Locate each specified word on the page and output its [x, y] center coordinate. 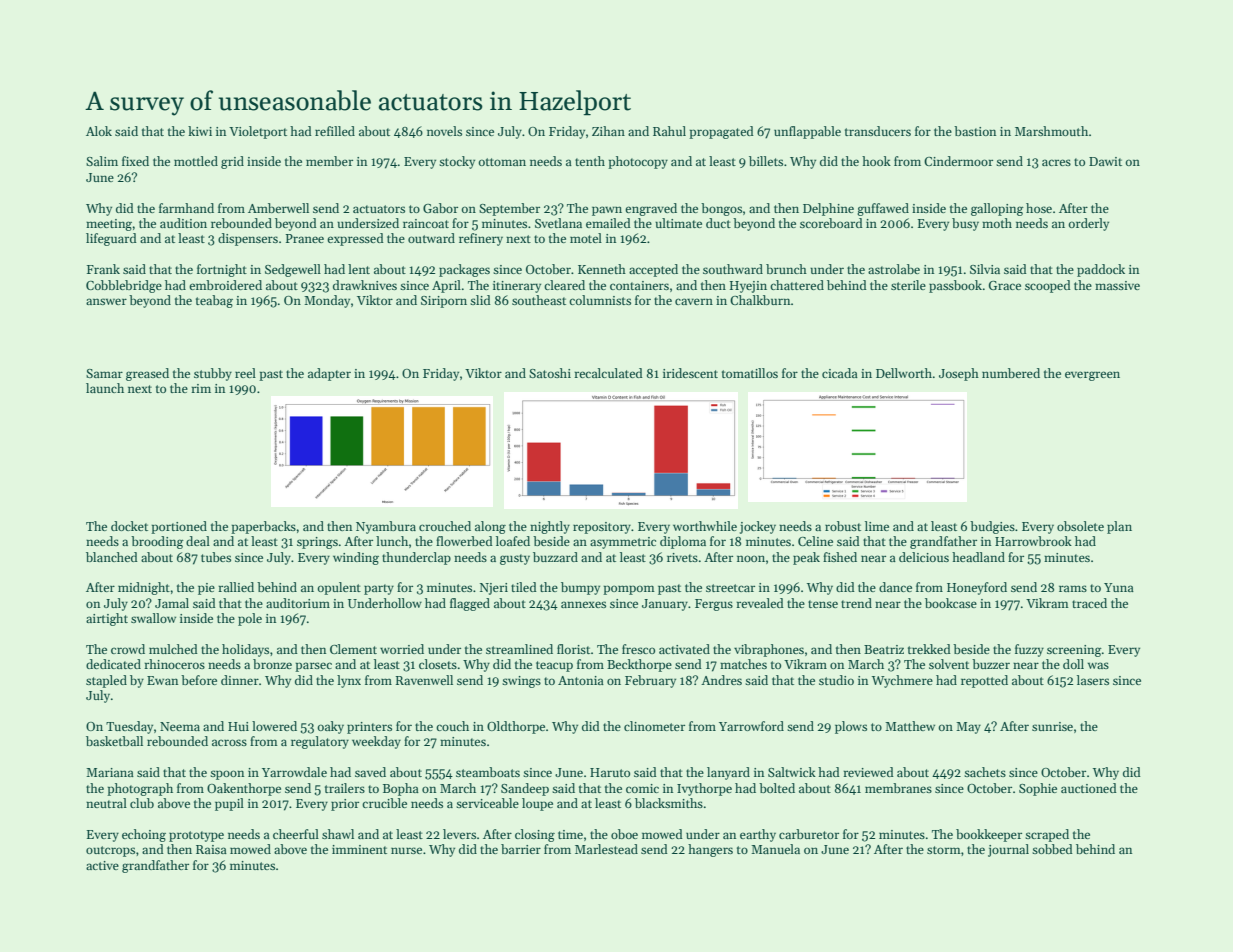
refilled [335, 131]
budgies [992, 527]
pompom [629, 590]
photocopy [638, 162]
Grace [1005, 285]
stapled [106, 681]
